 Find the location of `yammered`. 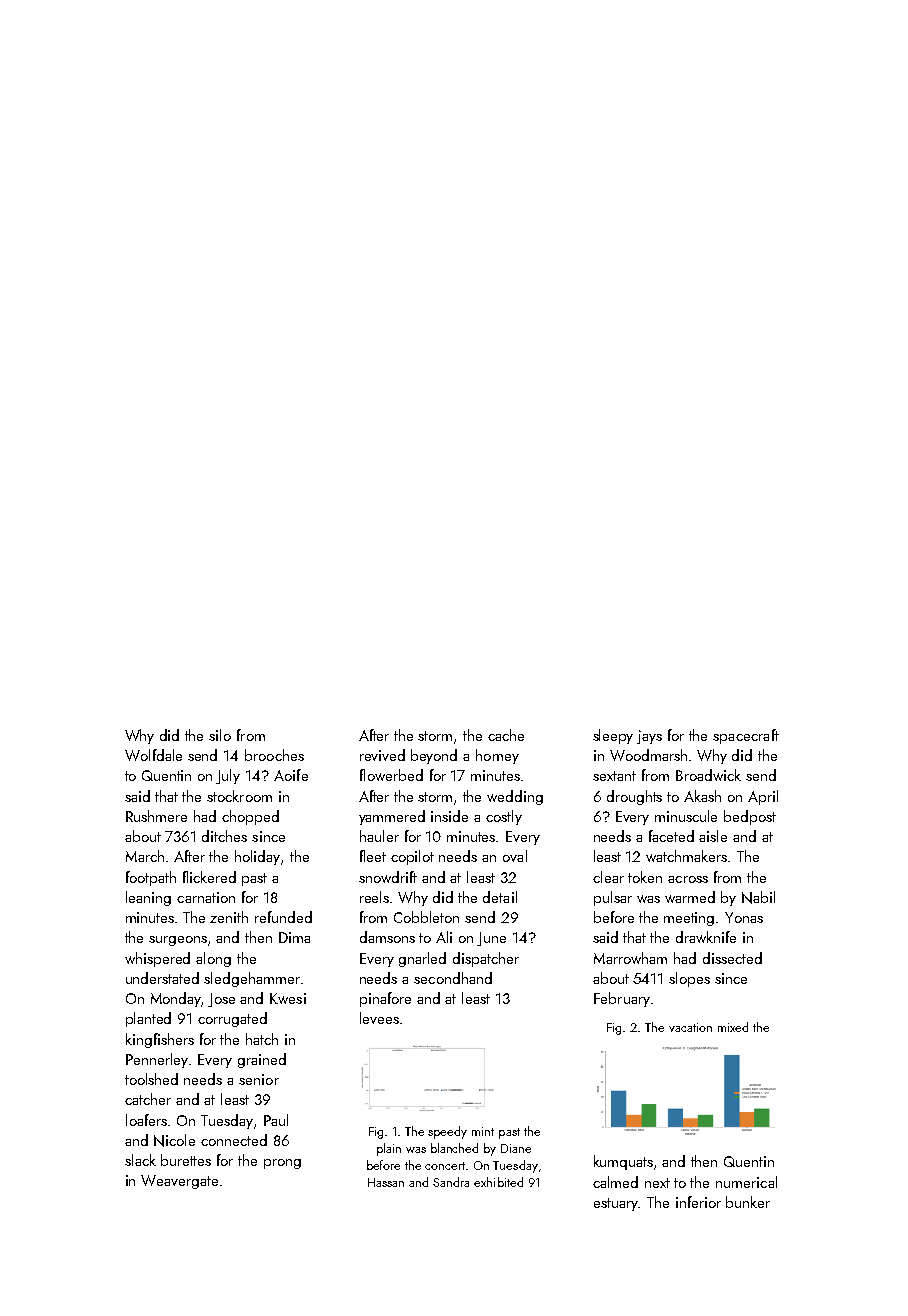

yammered is located at coordinates (392, 817).
